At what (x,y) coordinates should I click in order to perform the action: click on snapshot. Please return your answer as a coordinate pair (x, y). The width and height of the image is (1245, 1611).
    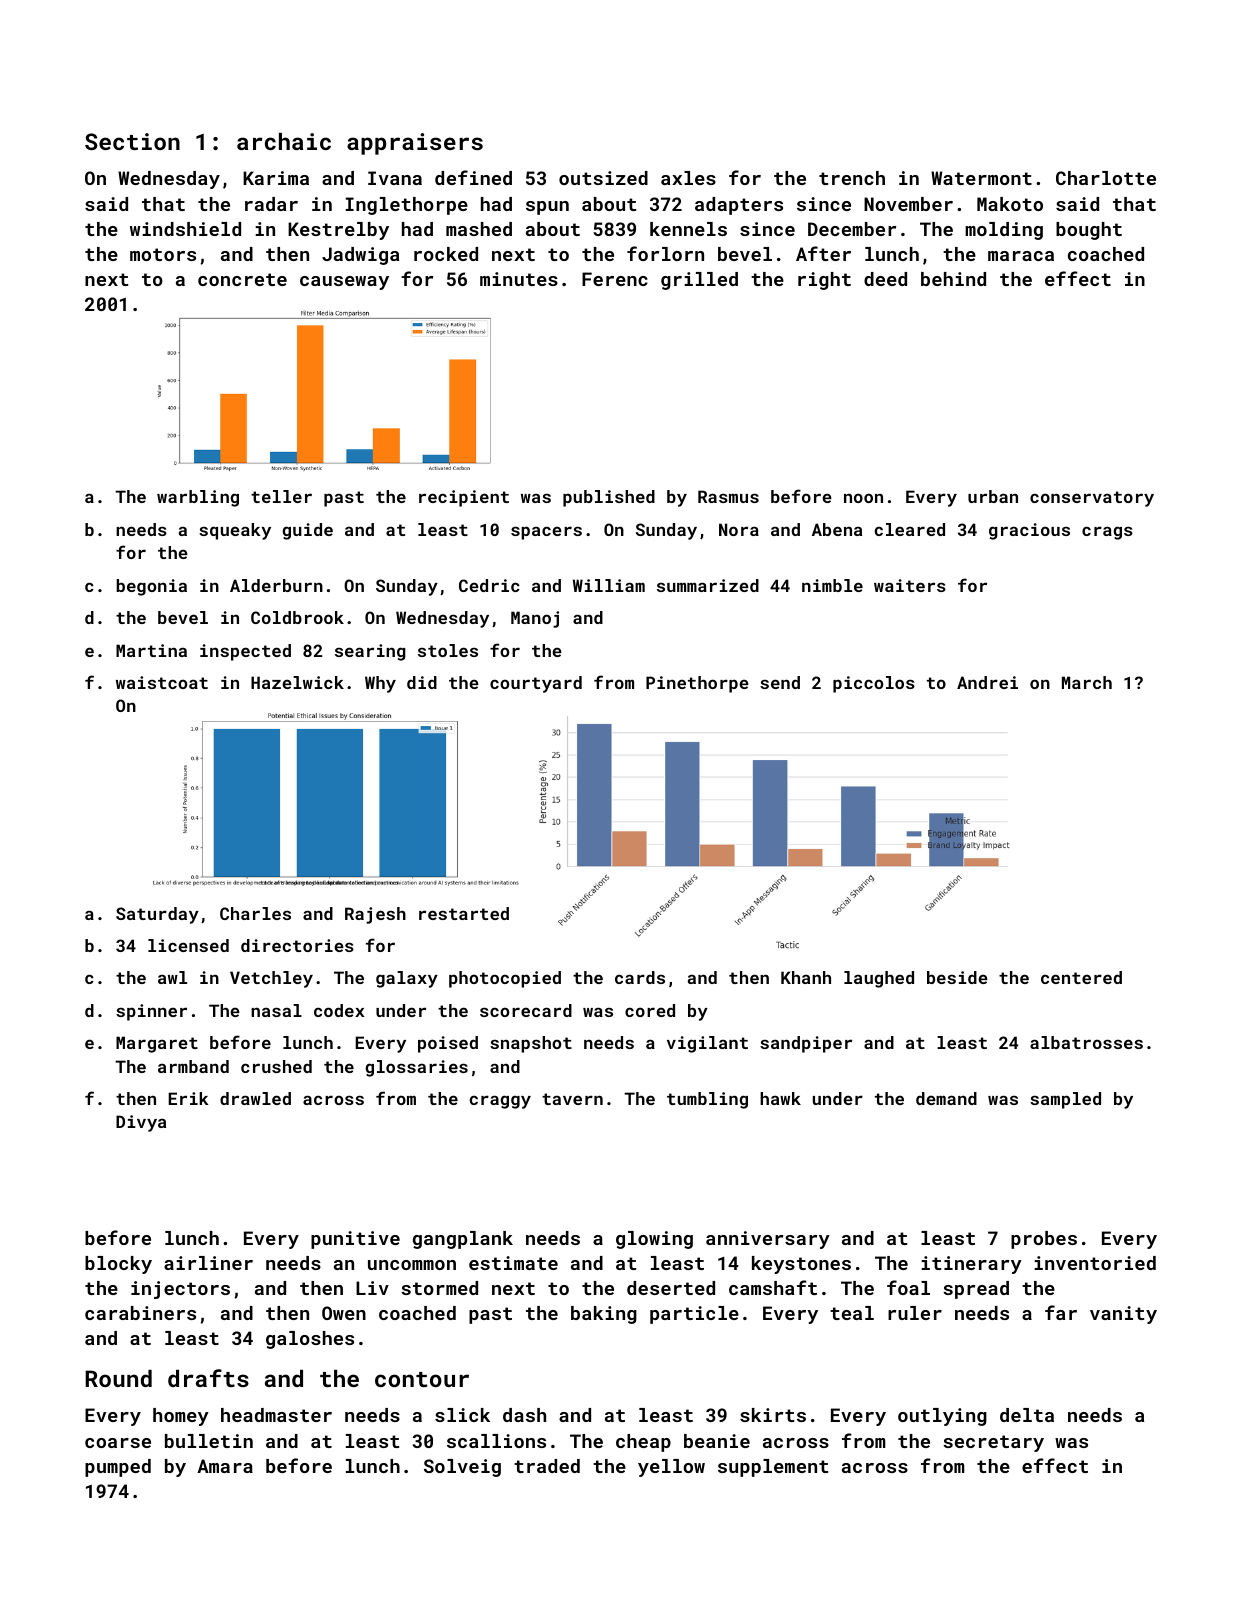
    Looking at the image, I should click on (531, 1044).
